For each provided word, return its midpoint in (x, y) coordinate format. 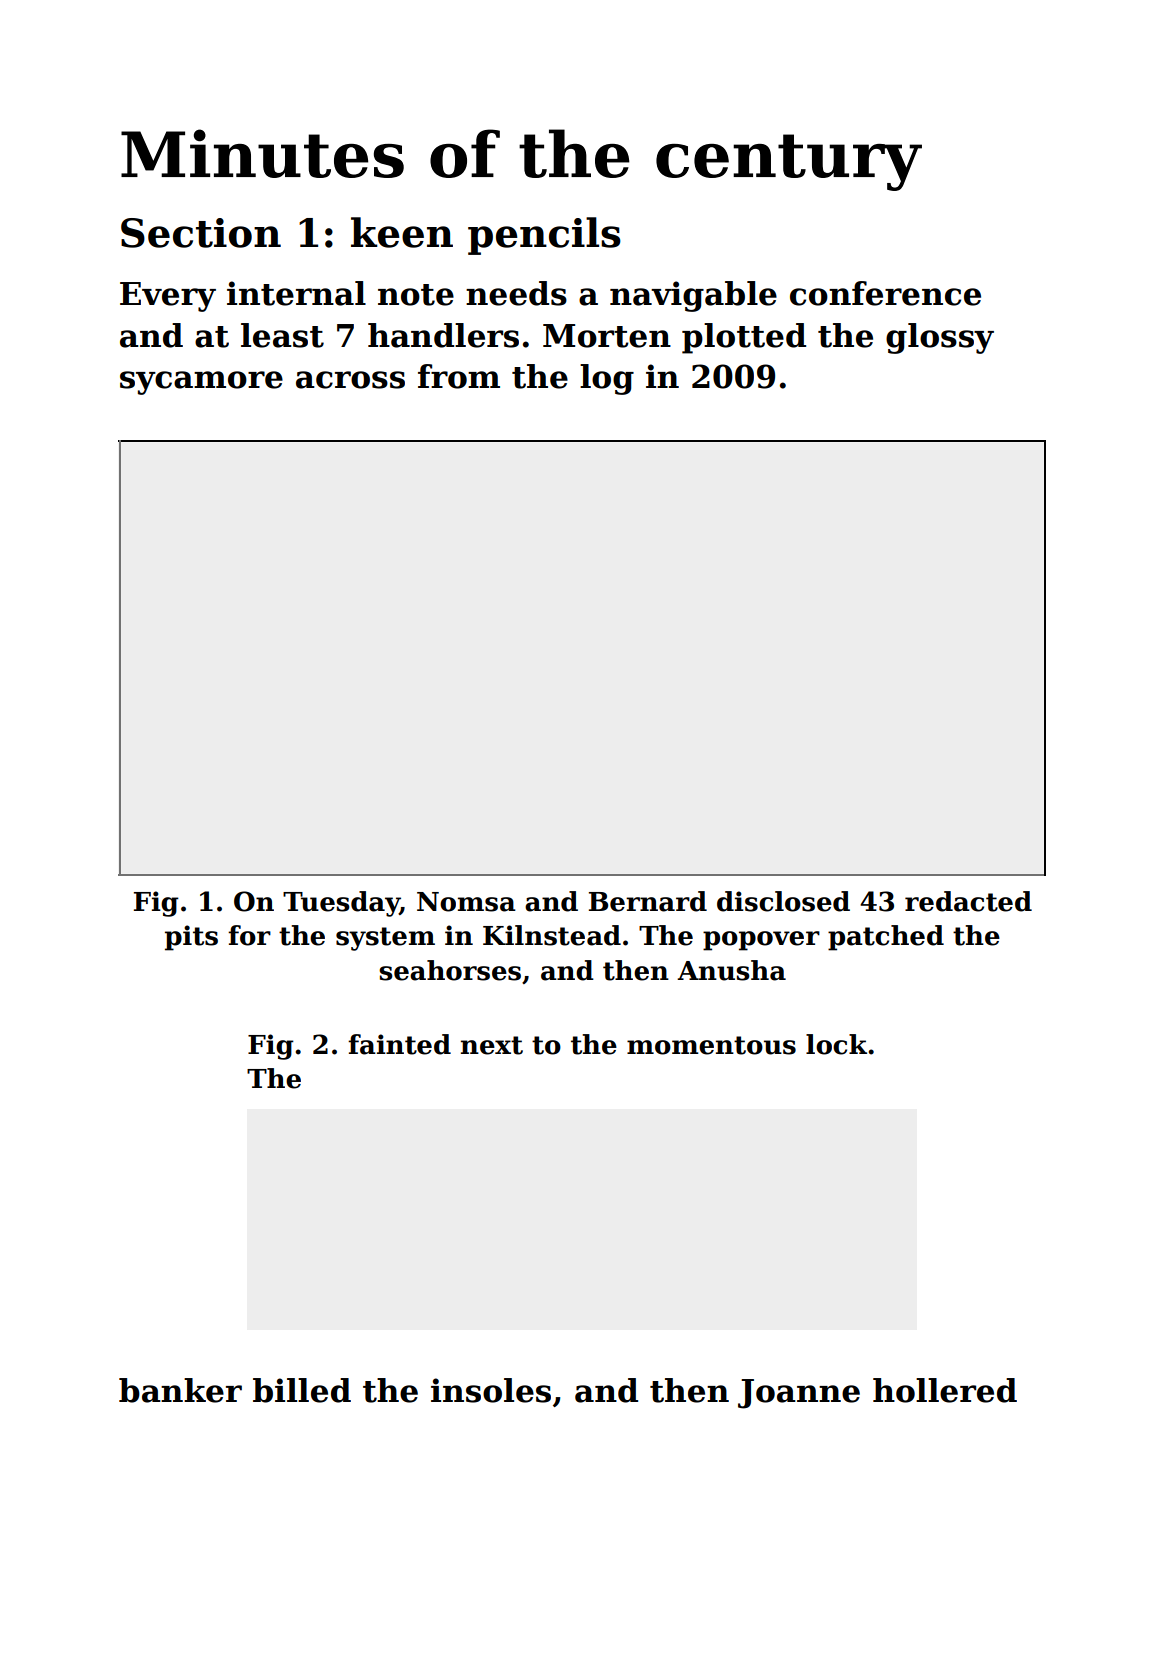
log (607, 379)
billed (302, 1390)
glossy (940, 338)
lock (836, 1044)
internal (296, 293)
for (249, 935)
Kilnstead (552, 935)
